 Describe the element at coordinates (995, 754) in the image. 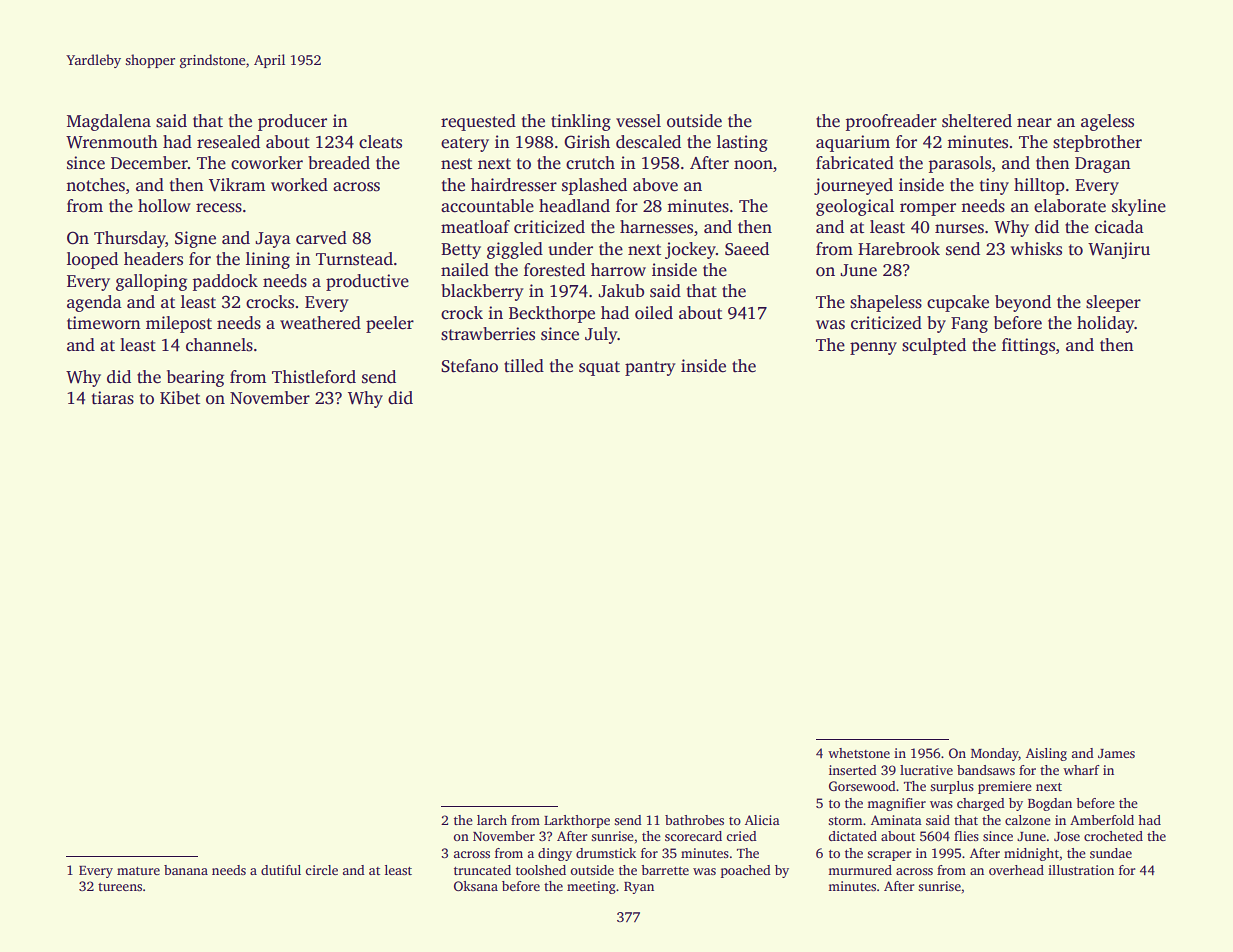

I see `Monday` at that location.
